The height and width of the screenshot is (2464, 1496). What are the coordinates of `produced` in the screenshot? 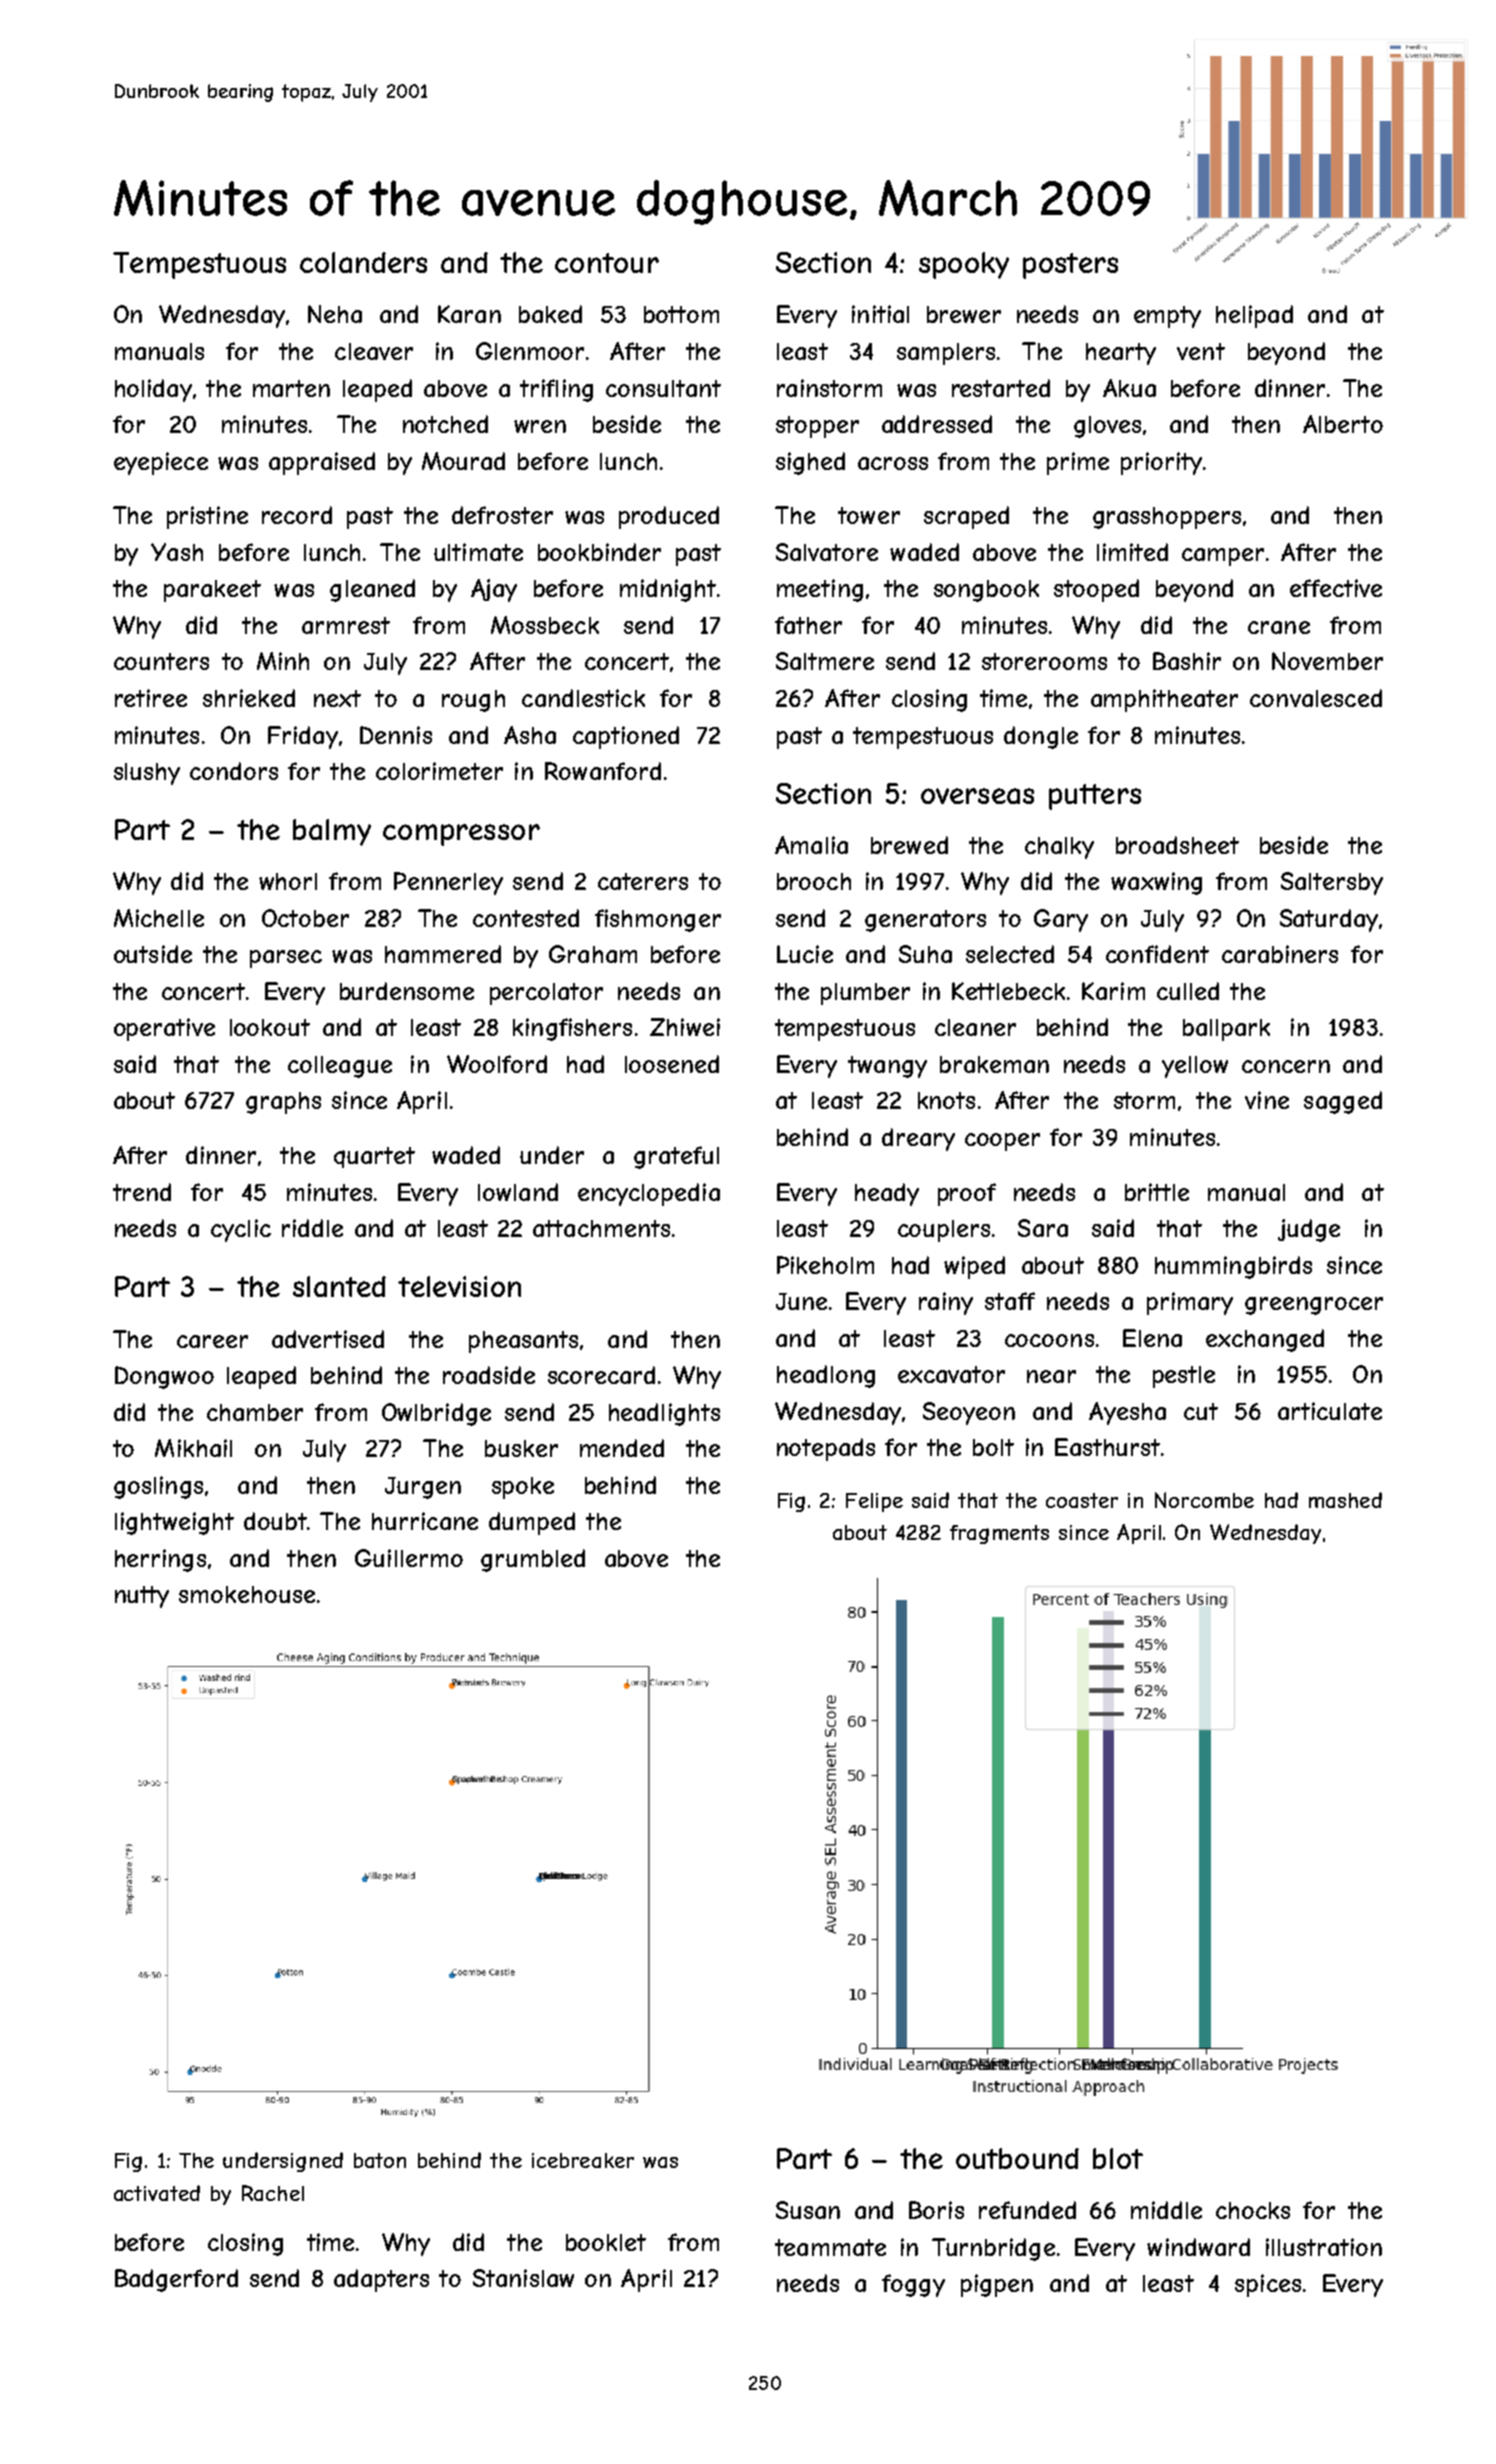 It's located at (669, 517).
